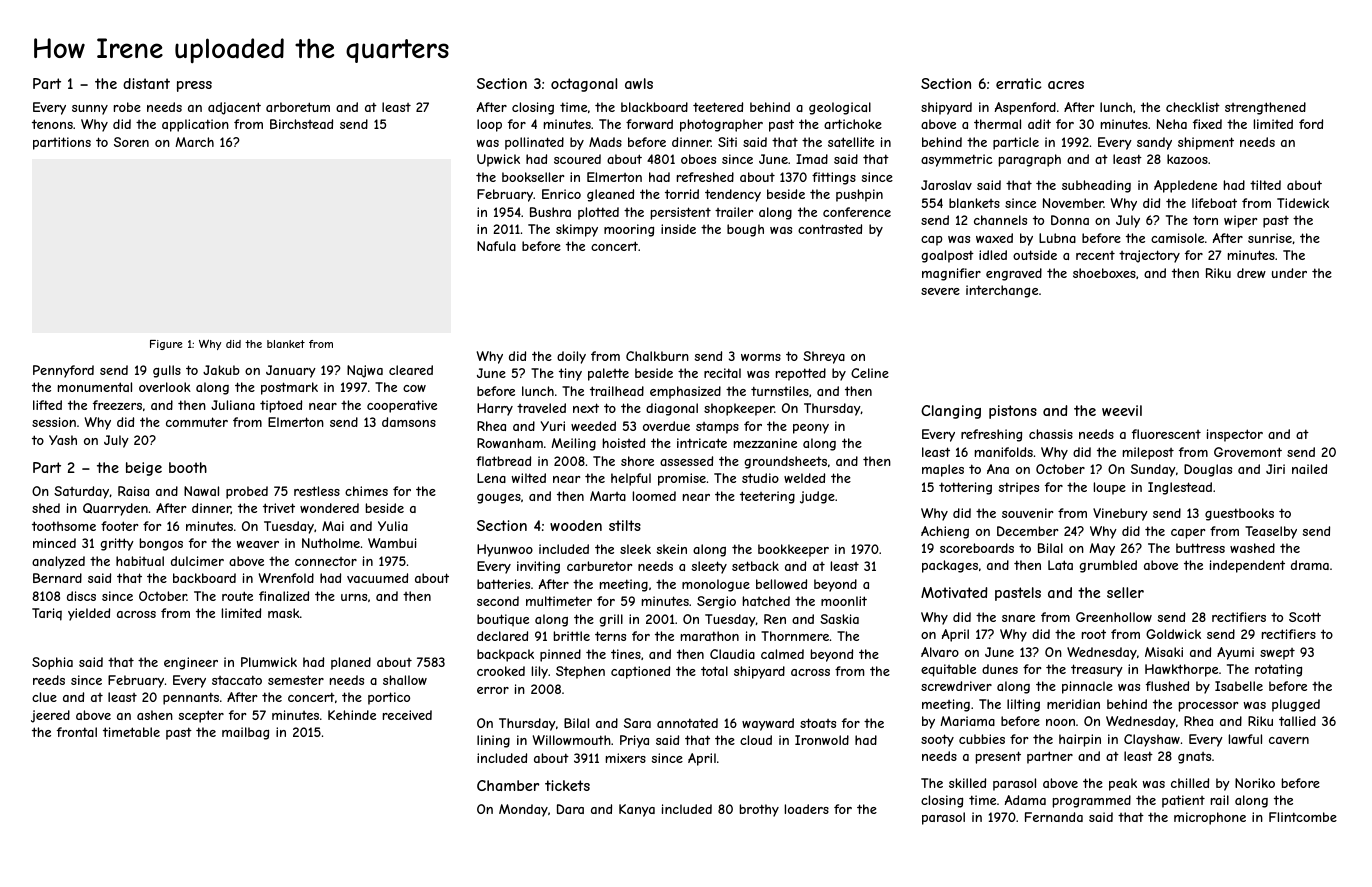 This image has width=1372, height=887. Describe the element at coordinates (221, 370) in the image. I see `Jakub` at that location.
